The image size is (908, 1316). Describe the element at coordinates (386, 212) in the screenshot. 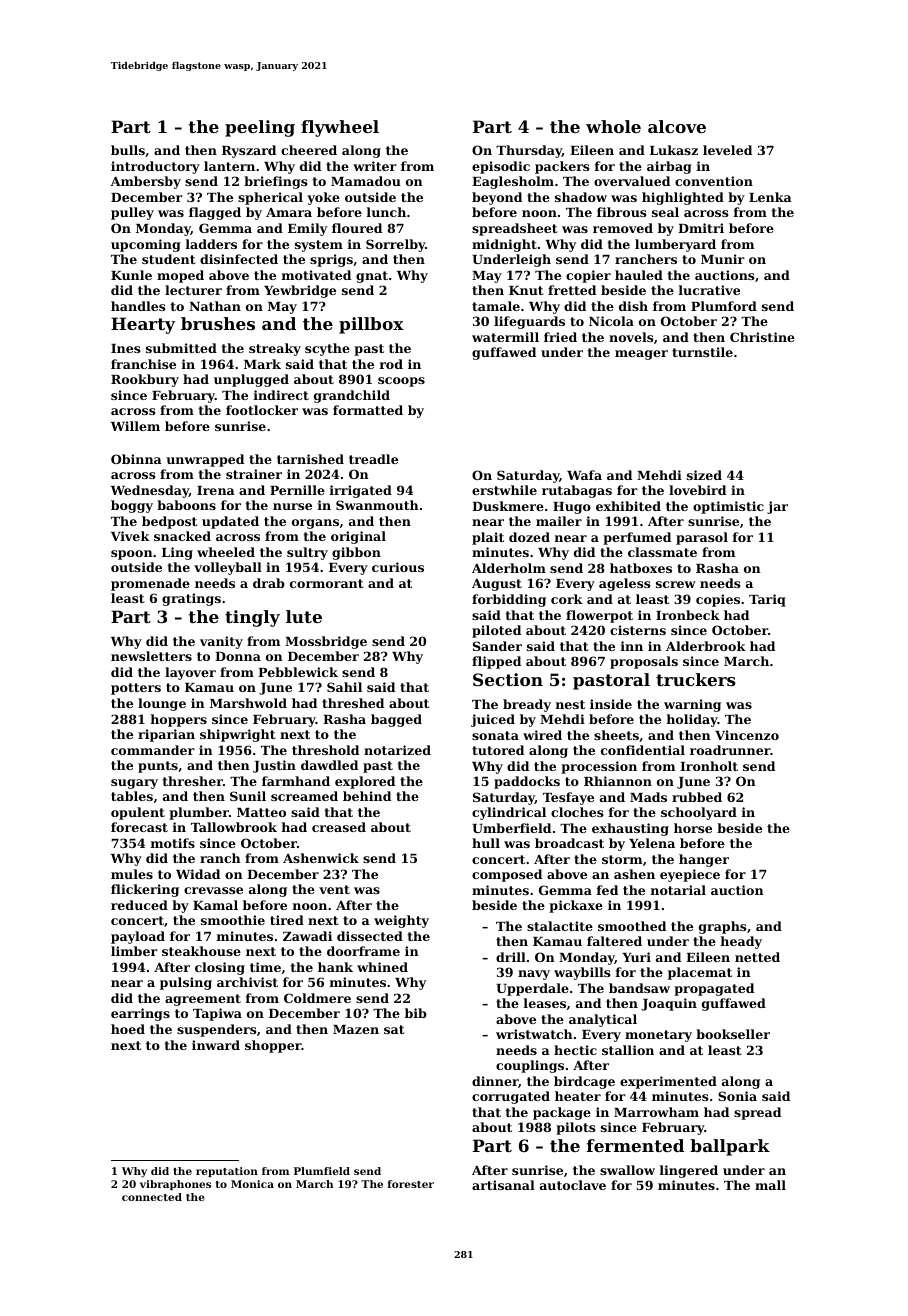

I see `lunch` at that location.
